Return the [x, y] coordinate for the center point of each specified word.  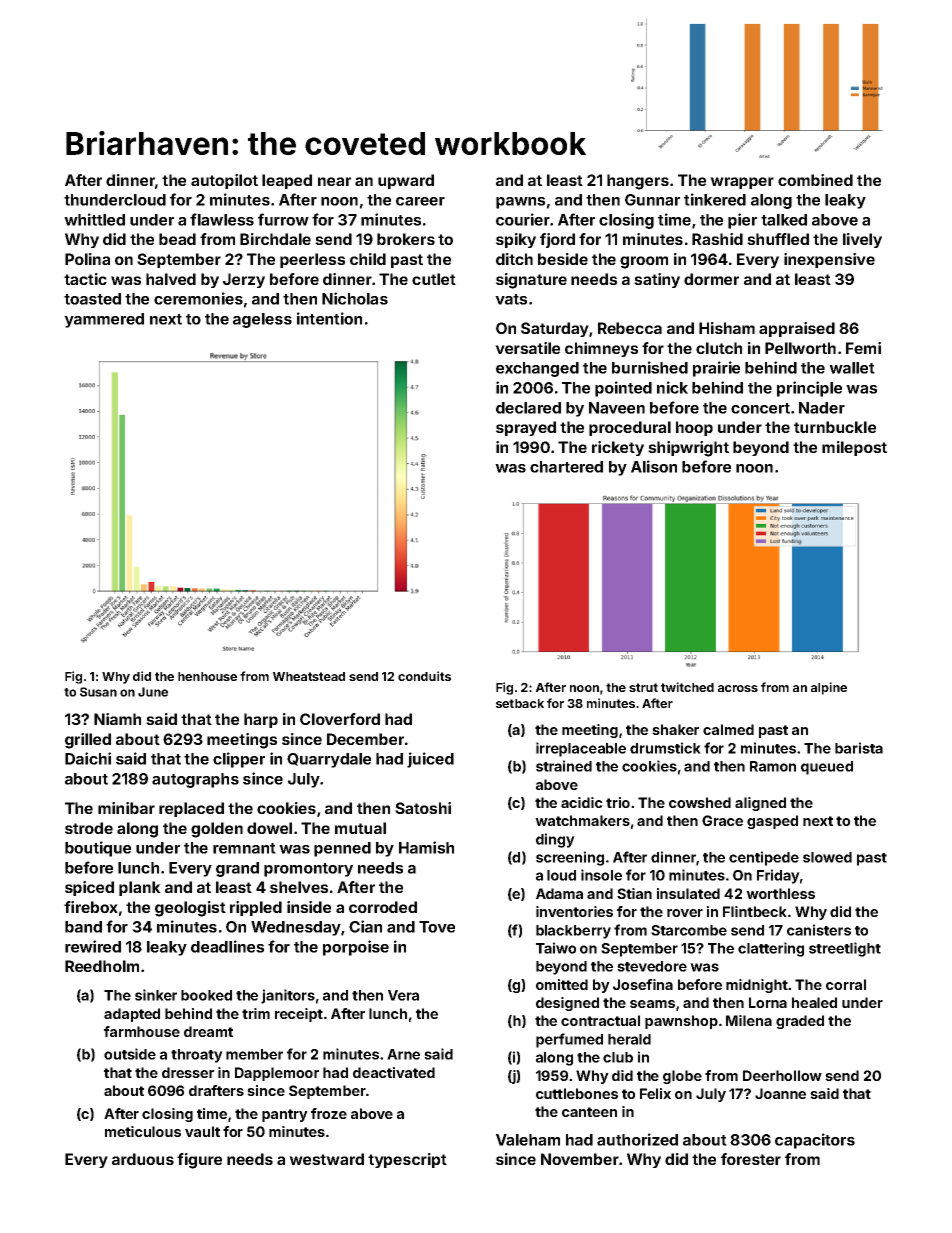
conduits [424, 676]
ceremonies [198, 298]
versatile [527, 348]
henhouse [207, 676]
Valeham [528, 1140]
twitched [687, 687]
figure [199, 1161]
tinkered [715, 199]
